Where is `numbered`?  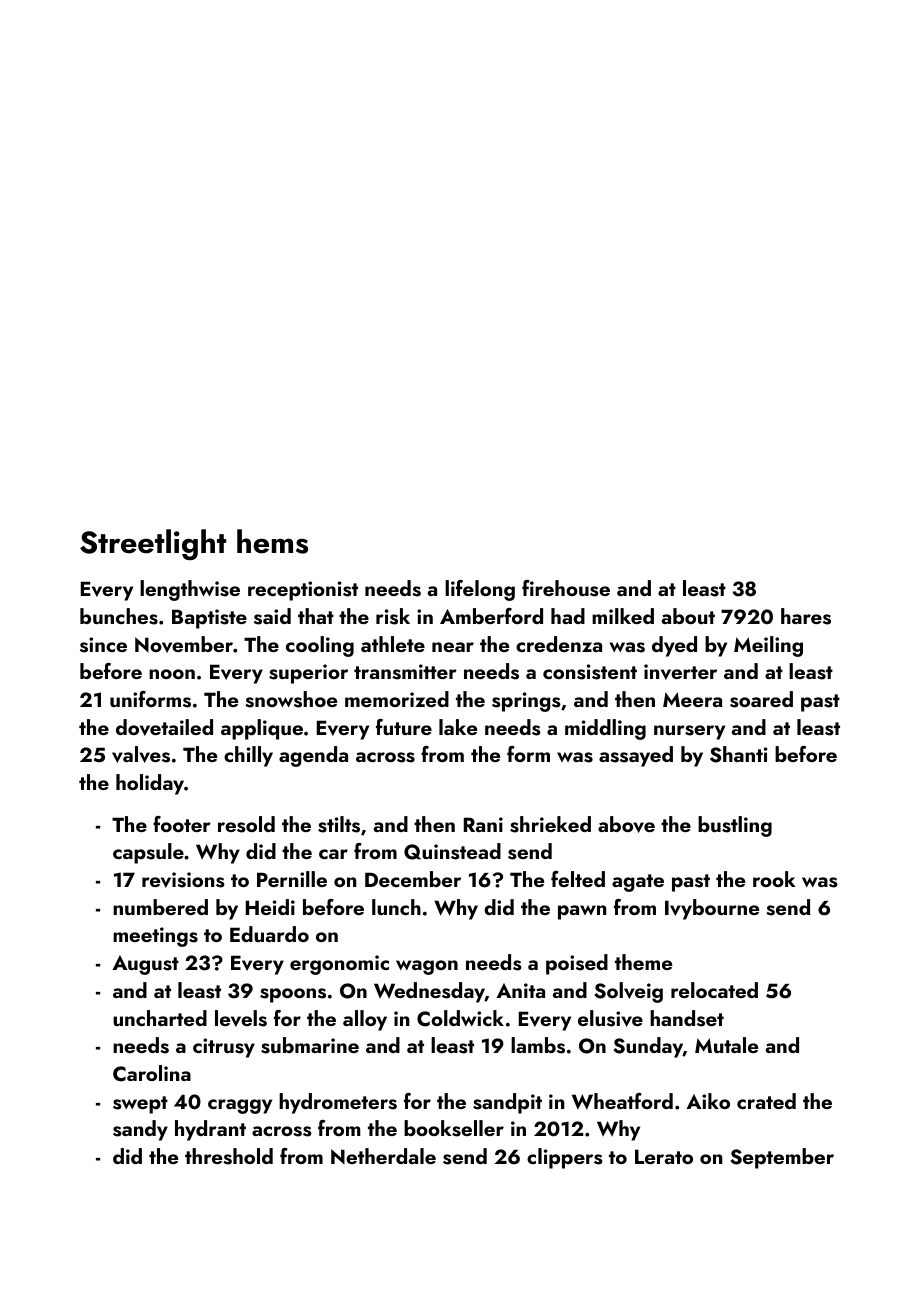
numbered is located at coordinates (160, 907).
